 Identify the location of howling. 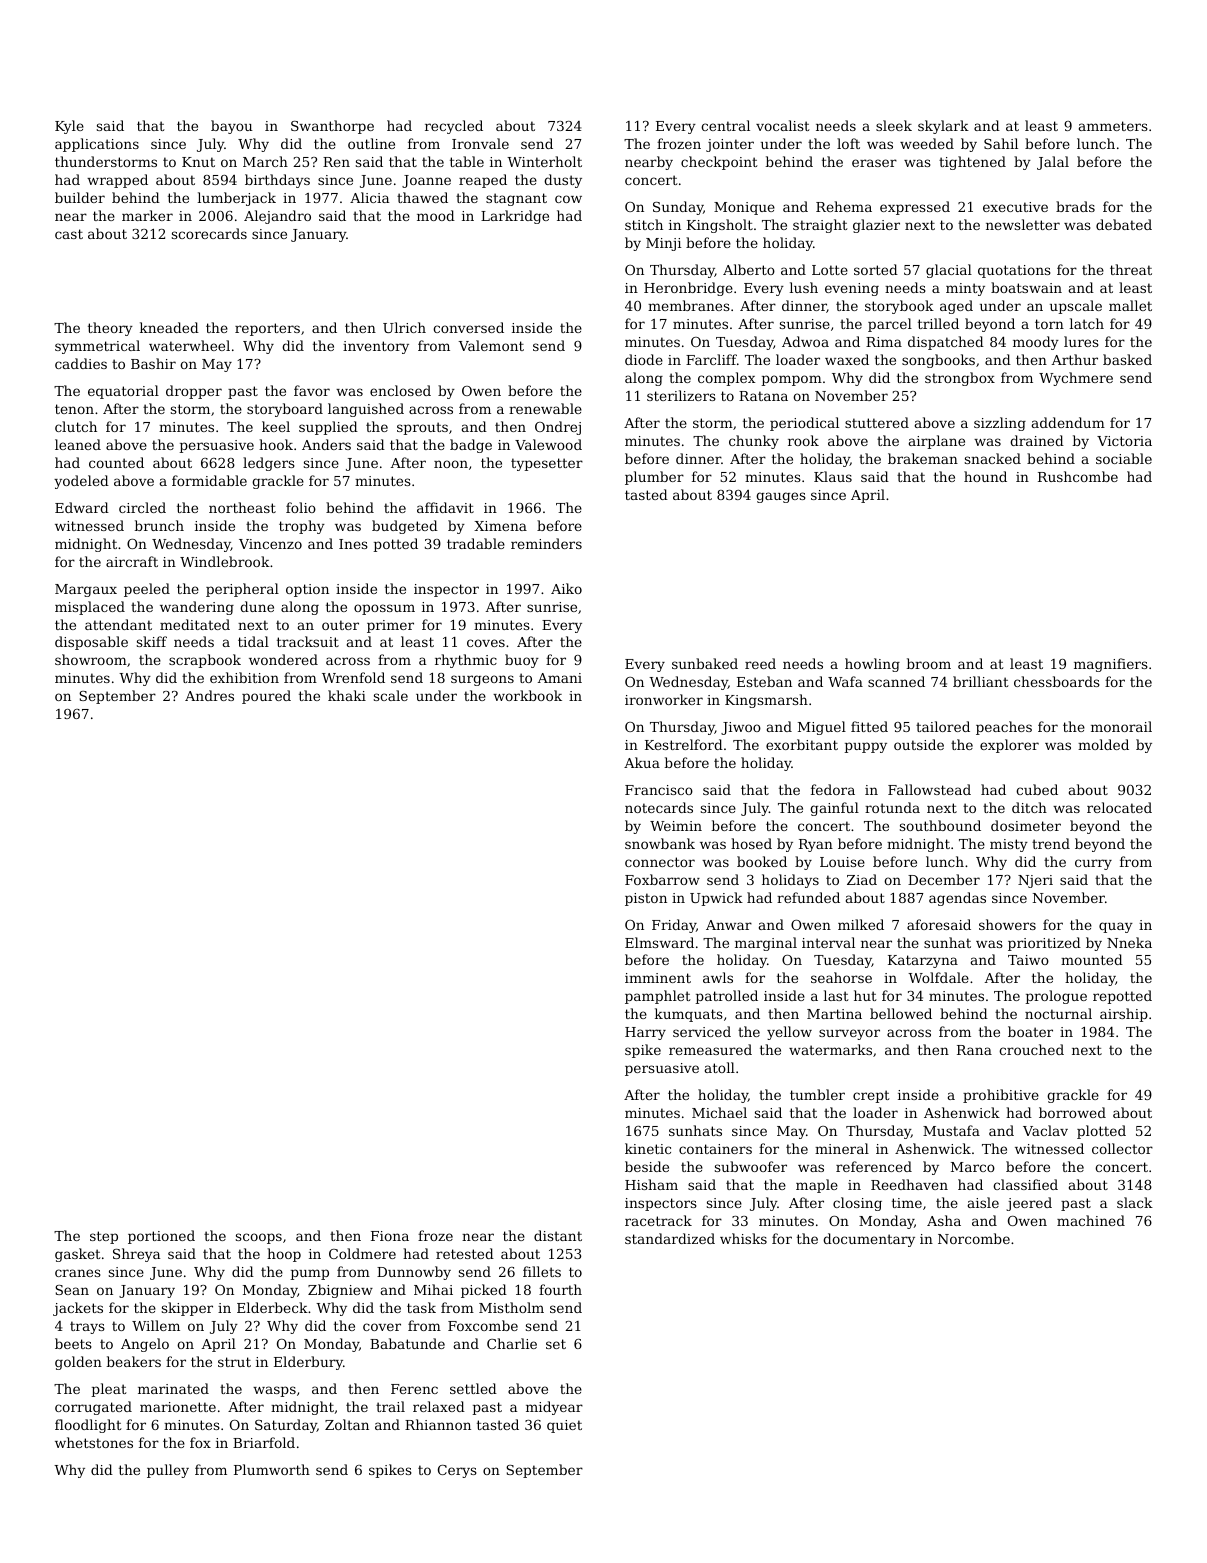
(872, 665).
